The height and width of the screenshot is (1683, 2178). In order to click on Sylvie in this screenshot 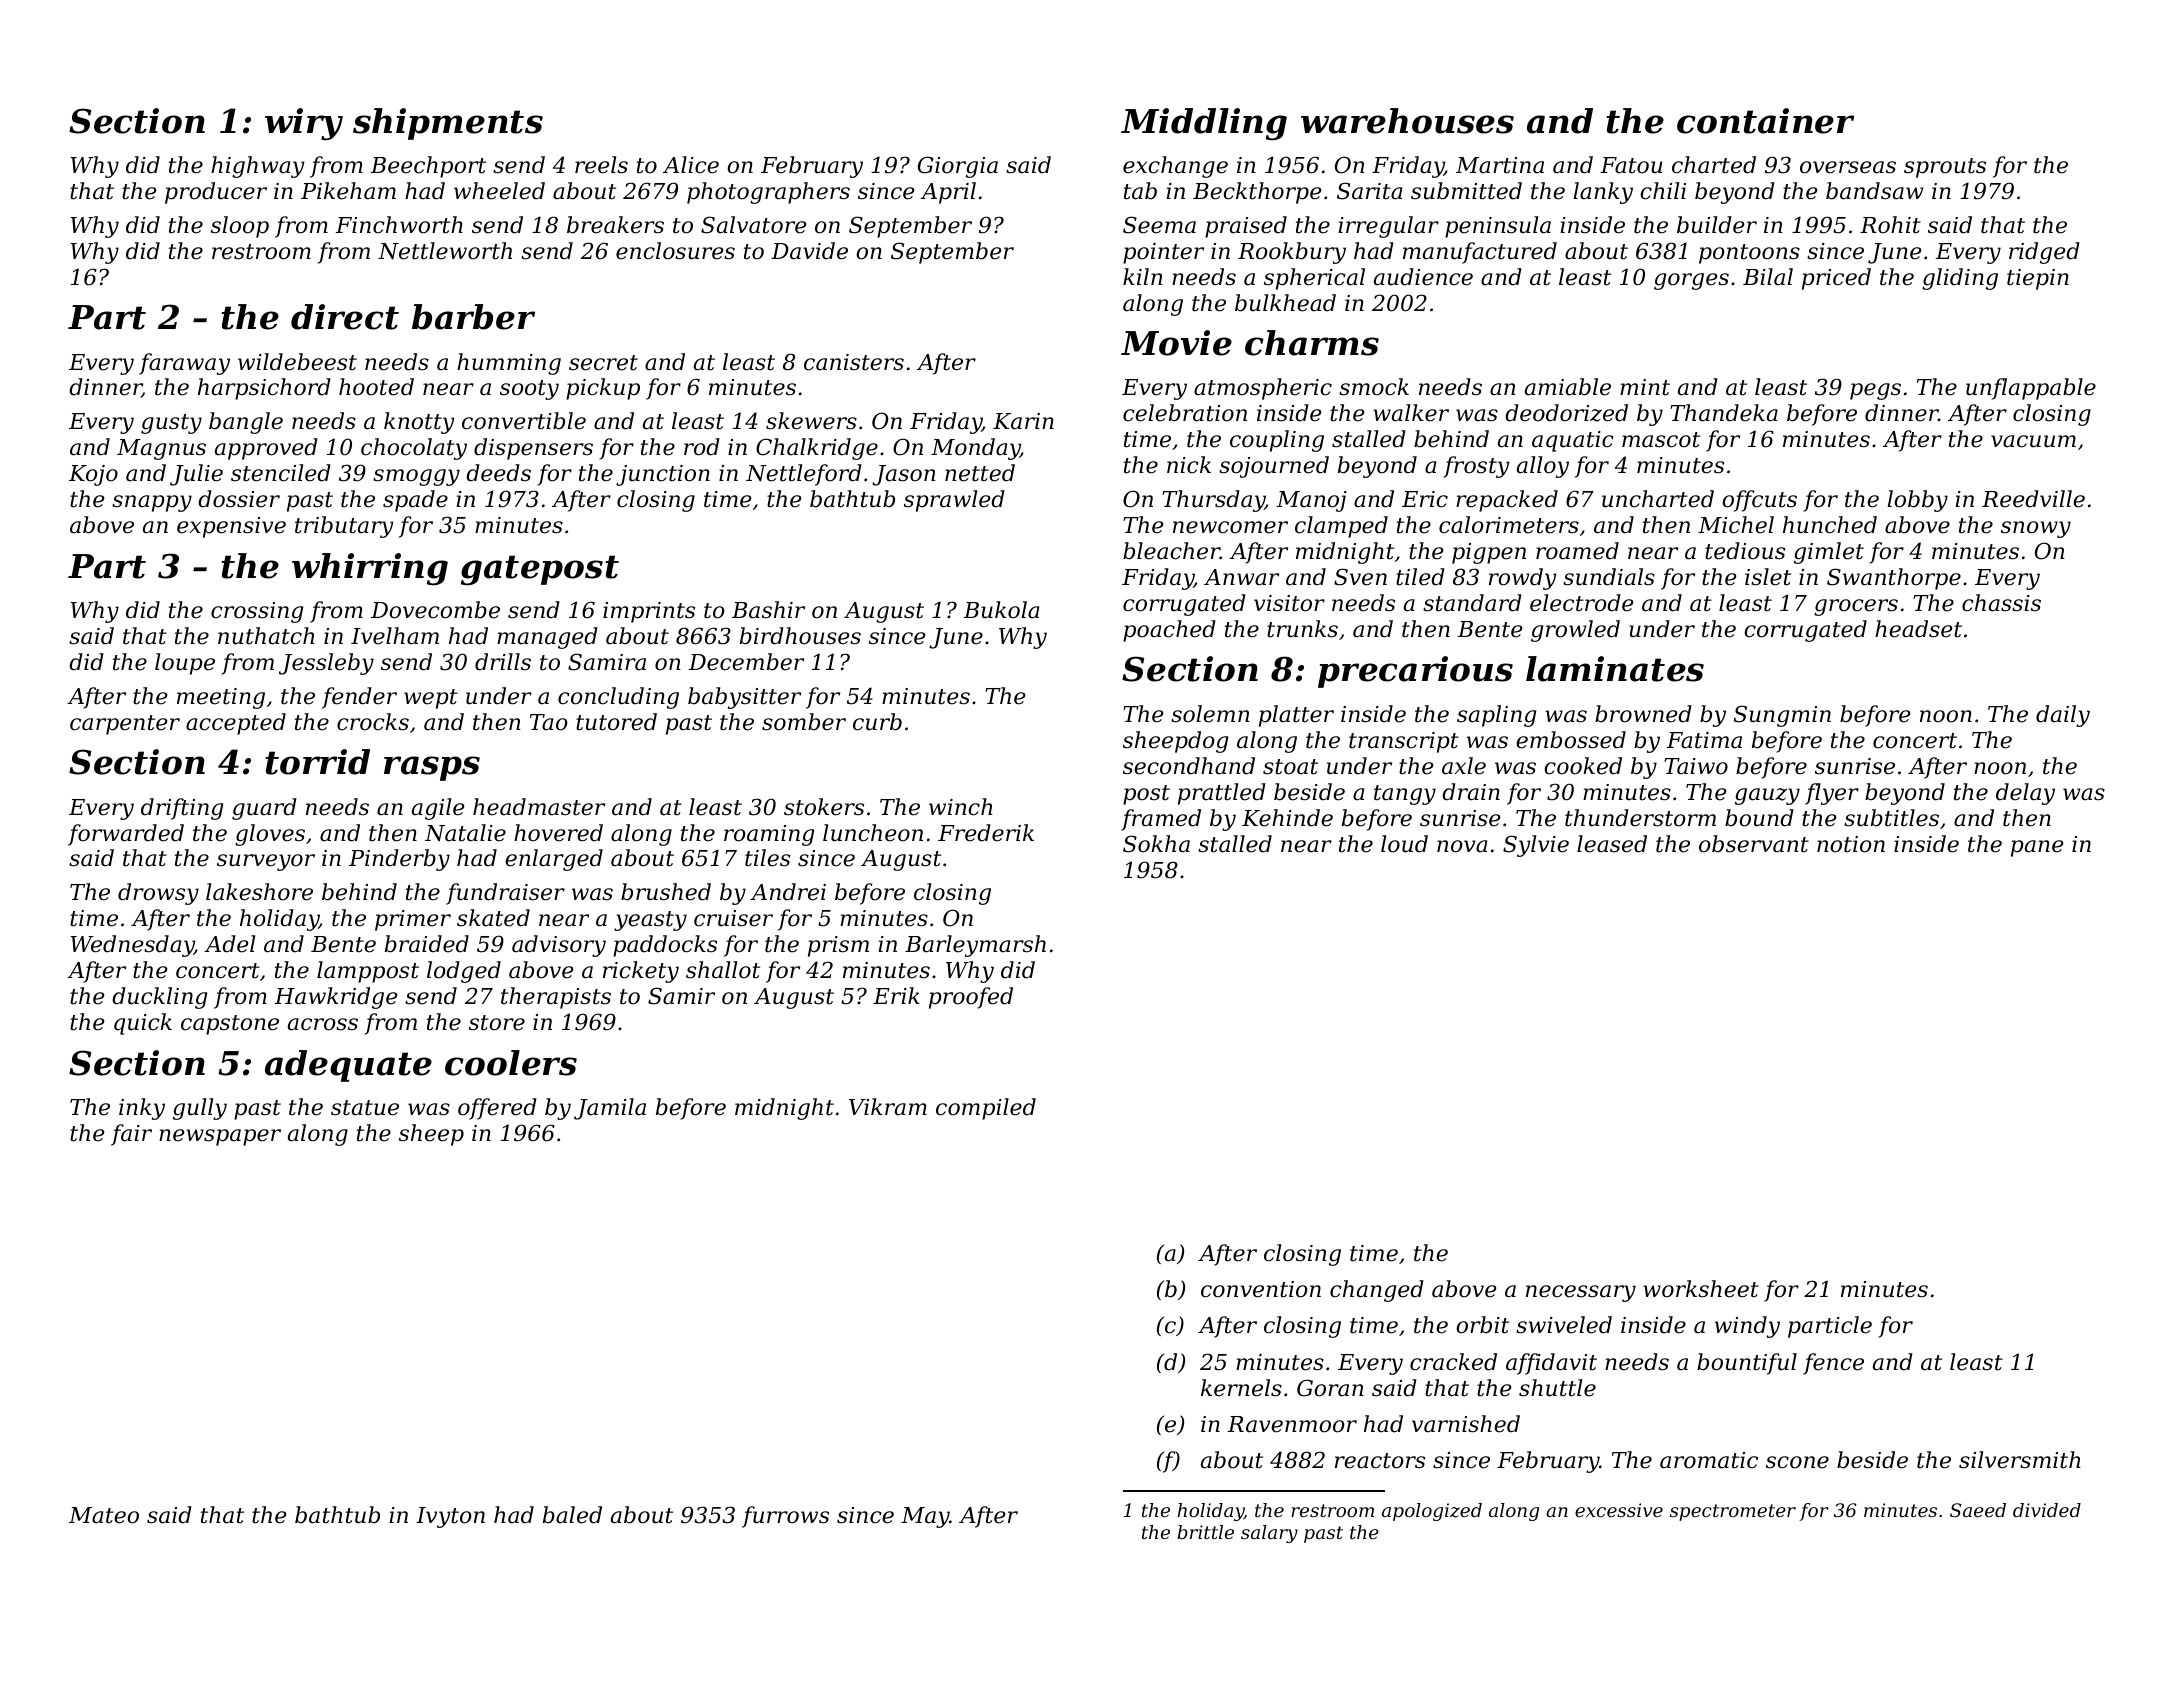, I will do `click(1536, 846)`.
